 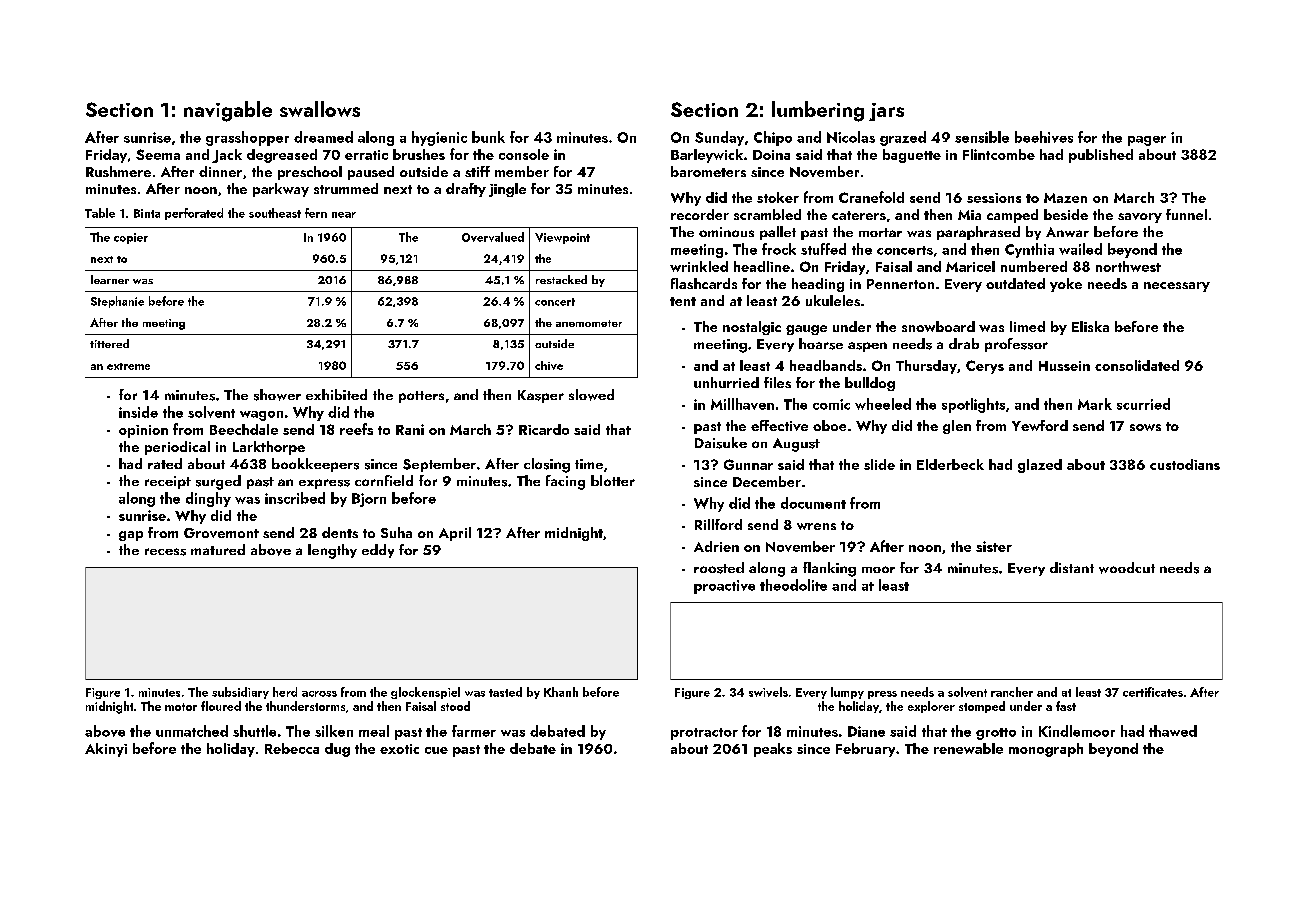 I want to click on roosted, so click(x=719, y=568).
